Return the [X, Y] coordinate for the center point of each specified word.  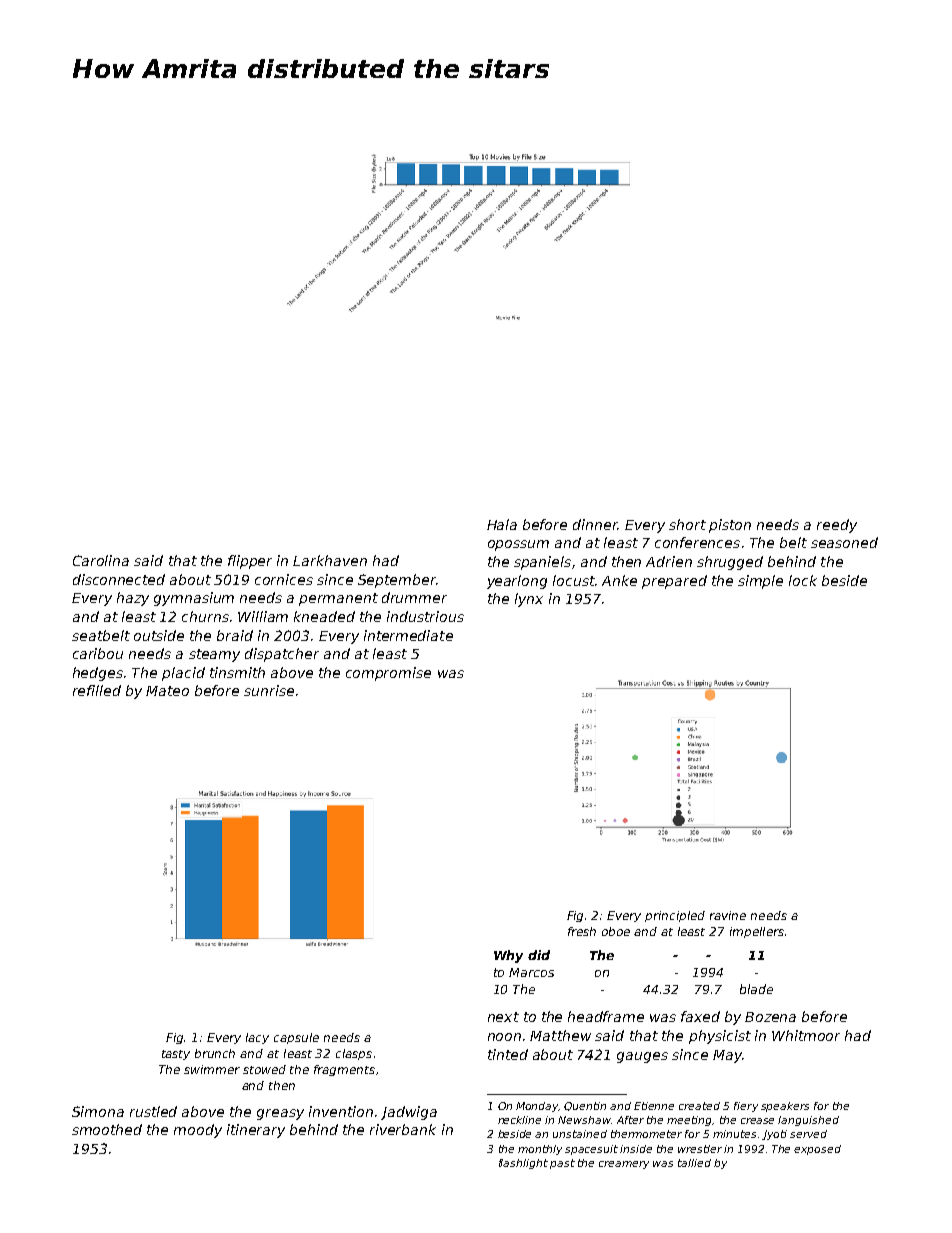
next [503, 1017]
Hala [502, 524]
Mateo [167, 691]
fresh [582, 931]
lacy [257, 1038]
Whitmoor [806, 1035]
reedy [837, 526]
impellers [757, 932]
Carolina [101, 560]
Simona [98, 1111]
